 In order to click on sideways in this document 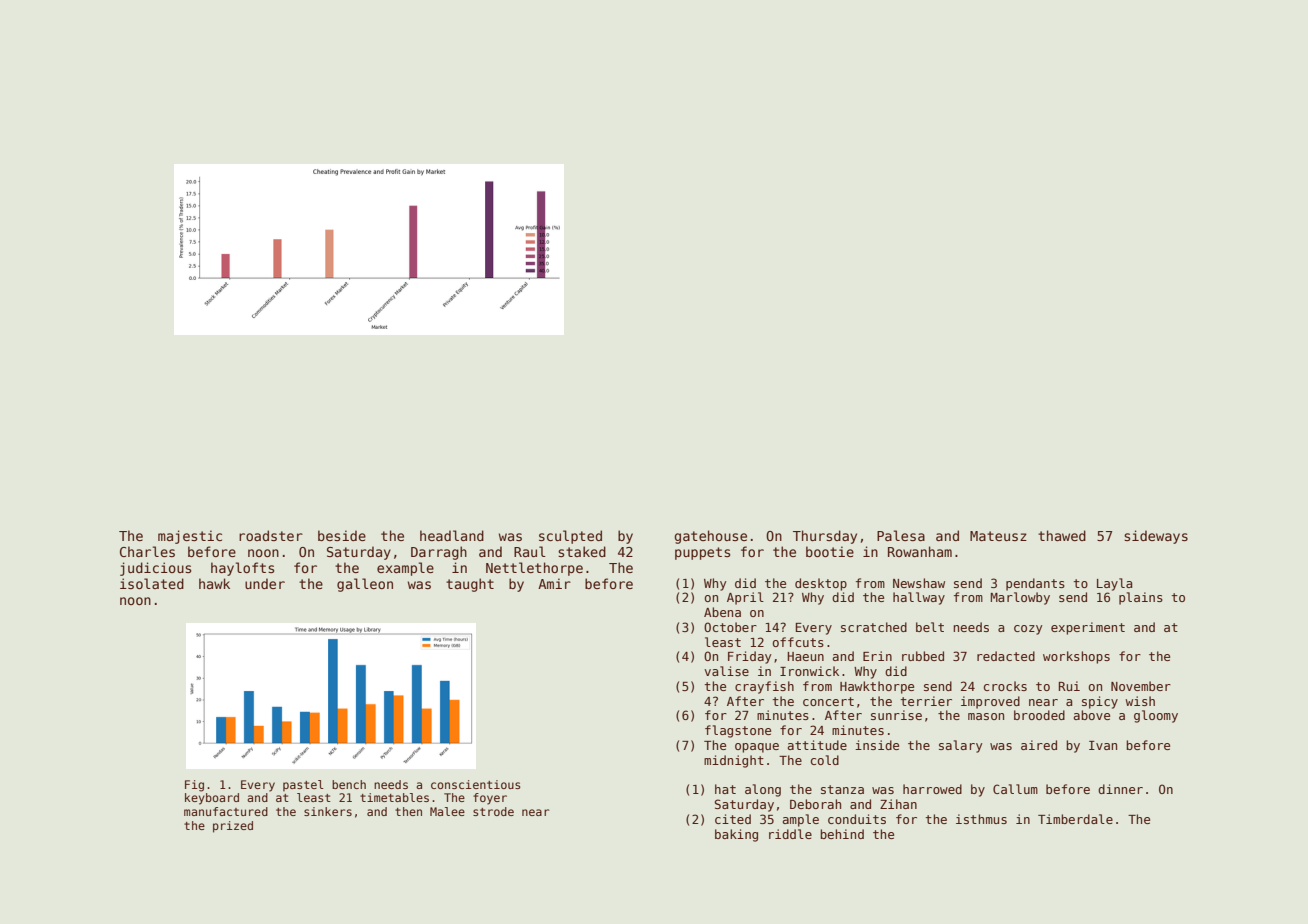, I will do `click(1156, 537)`.
